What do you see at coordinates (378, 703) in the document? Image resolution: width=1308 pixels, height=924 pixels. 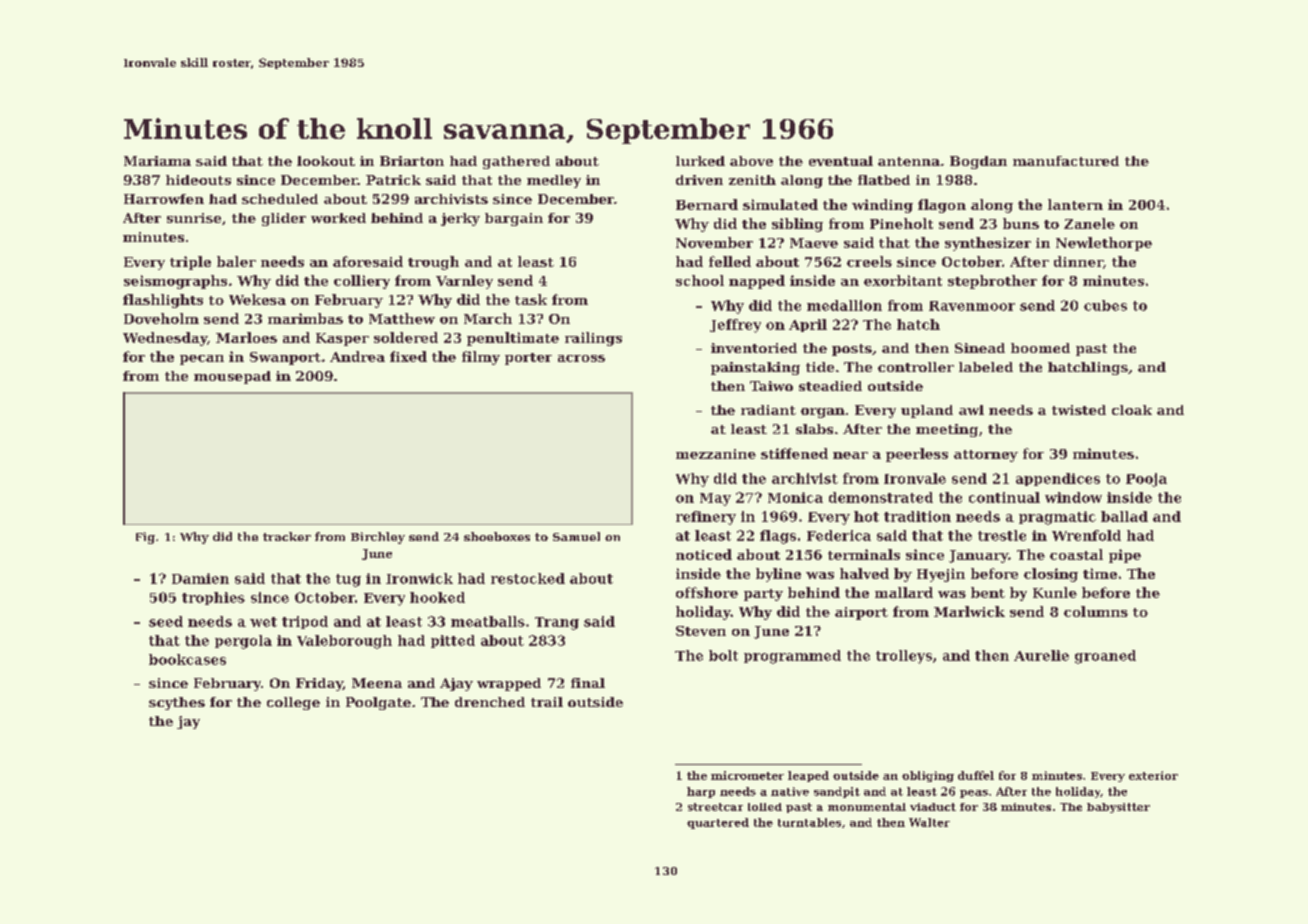 I see `Poolgate` at bounding box center [378, 703].
